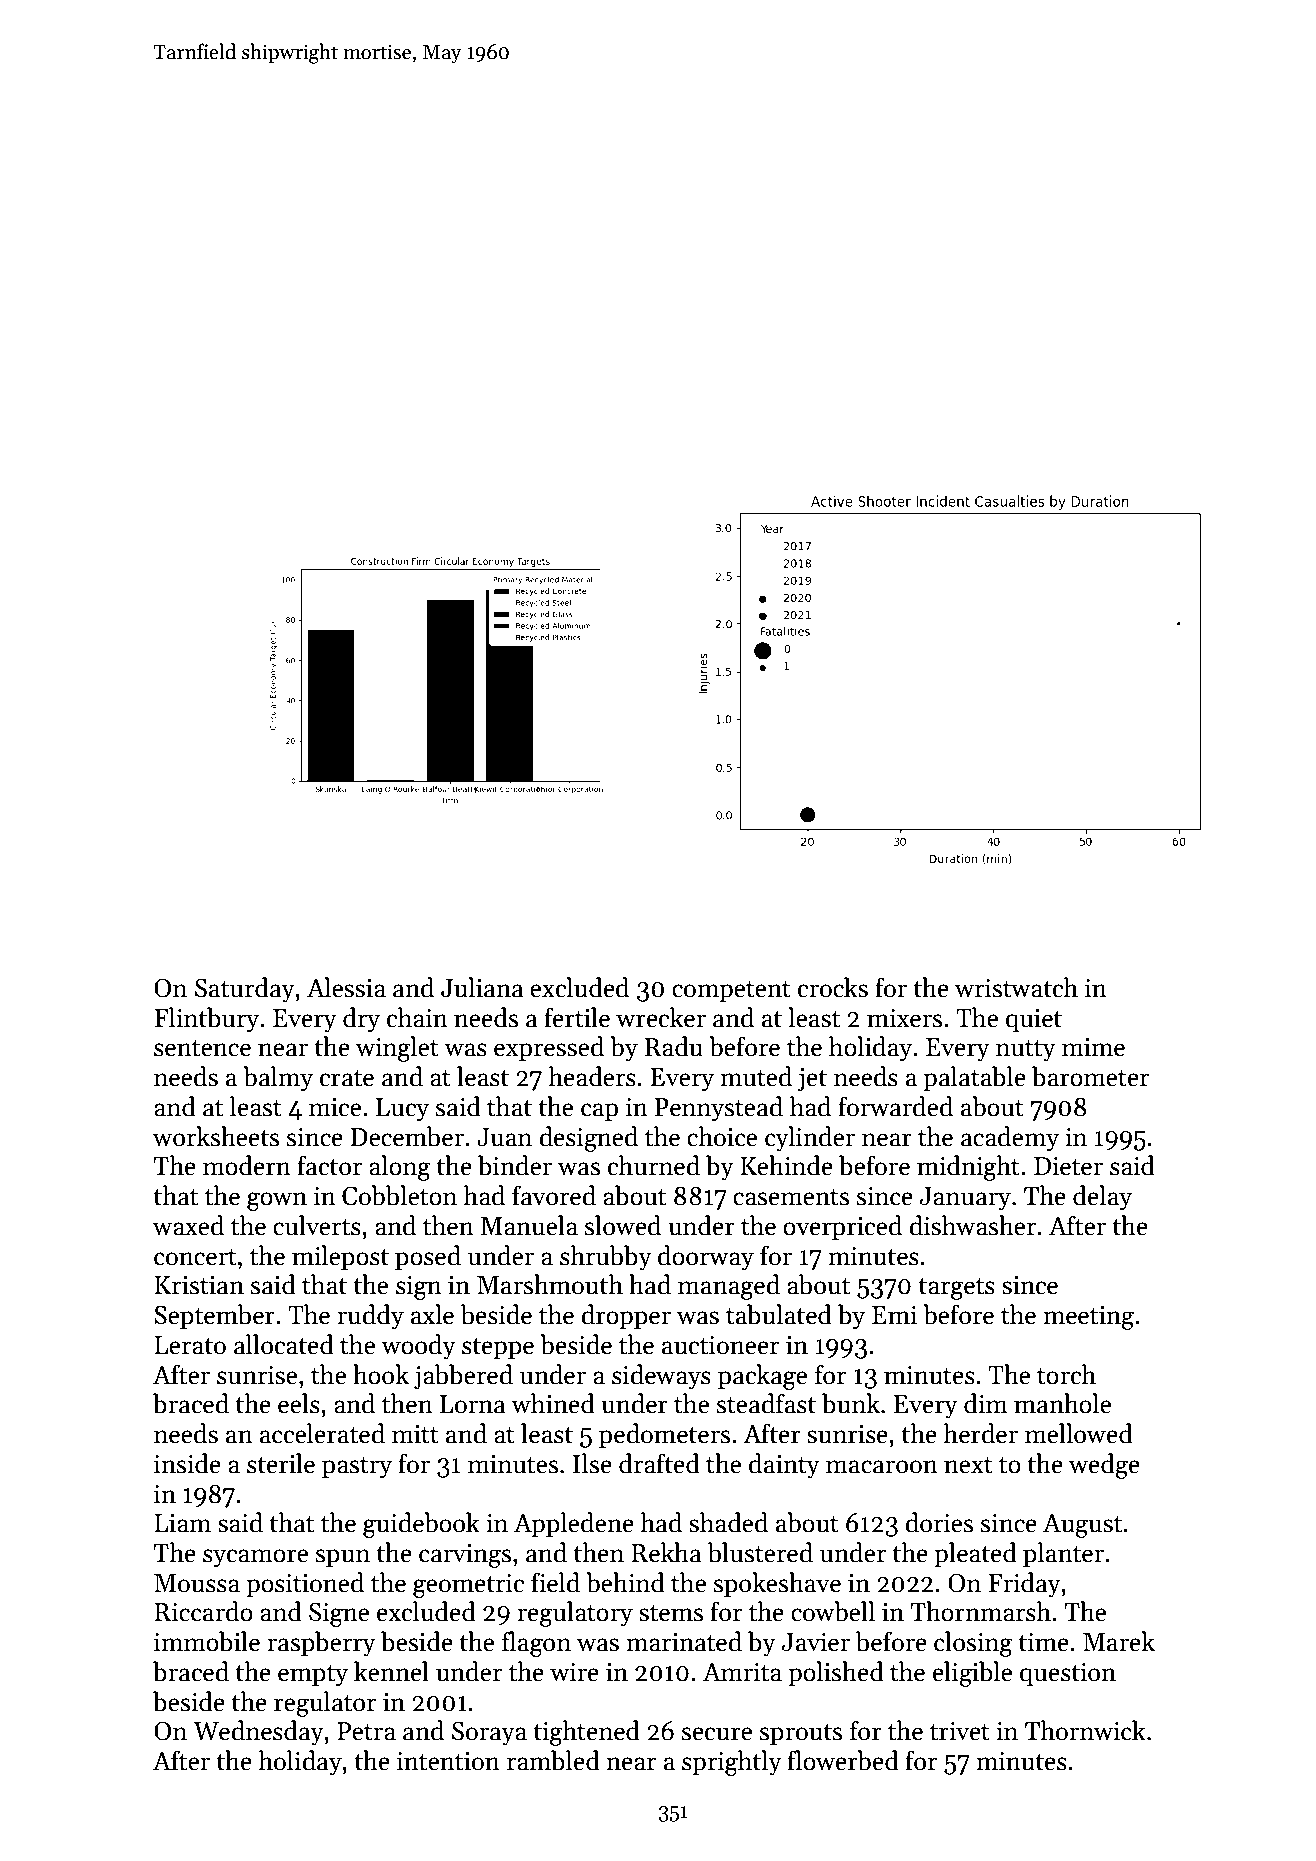  I want to click on sideways, so click(661, 1377).
